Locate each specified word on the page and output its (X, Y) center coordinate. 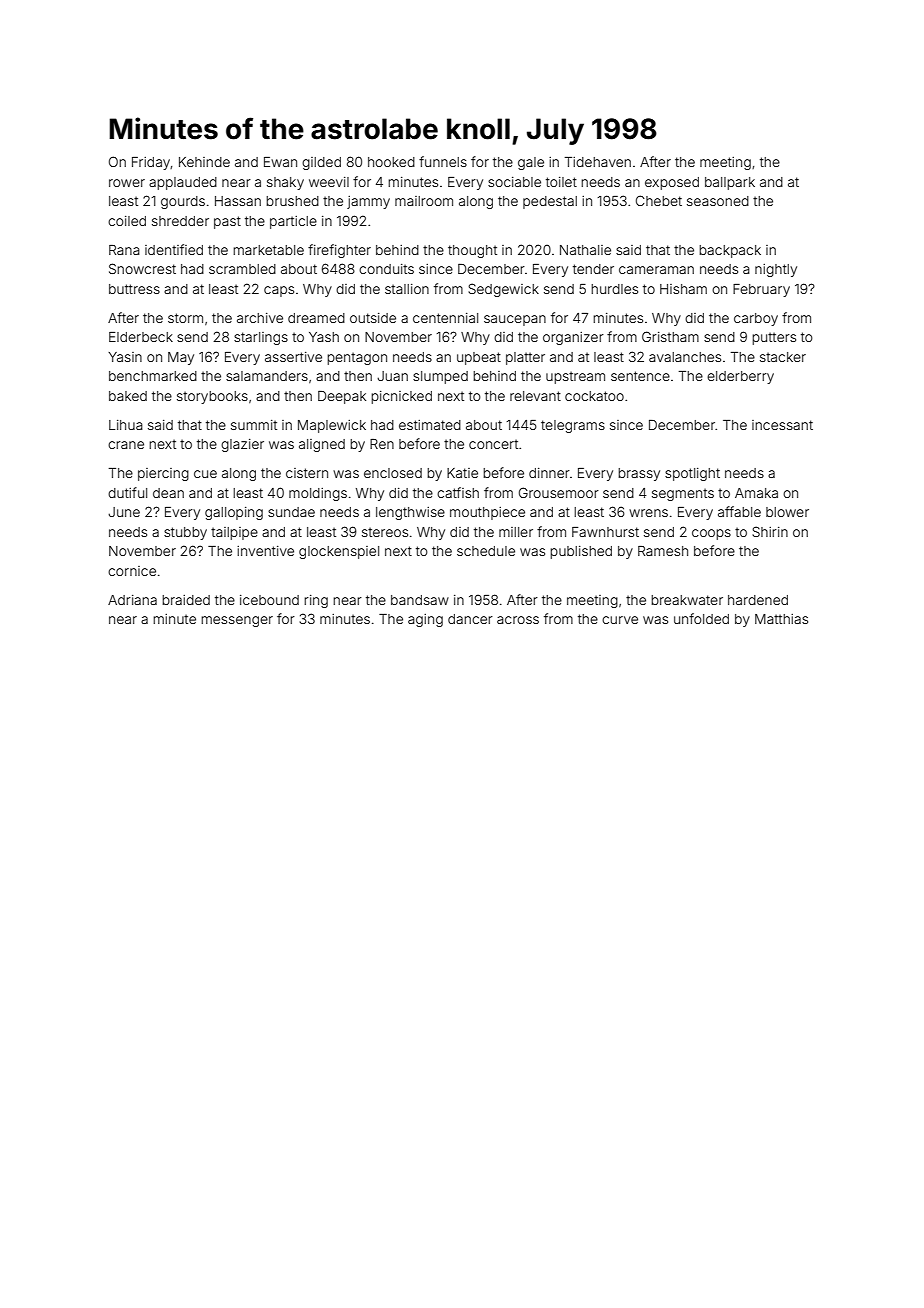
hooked (391, 162)
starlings (261, 338)
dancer (470, 619)
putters (774, 338)
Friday (151, 163)
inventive (265, 551)
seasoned (718, 201)
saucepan (515, 320)
